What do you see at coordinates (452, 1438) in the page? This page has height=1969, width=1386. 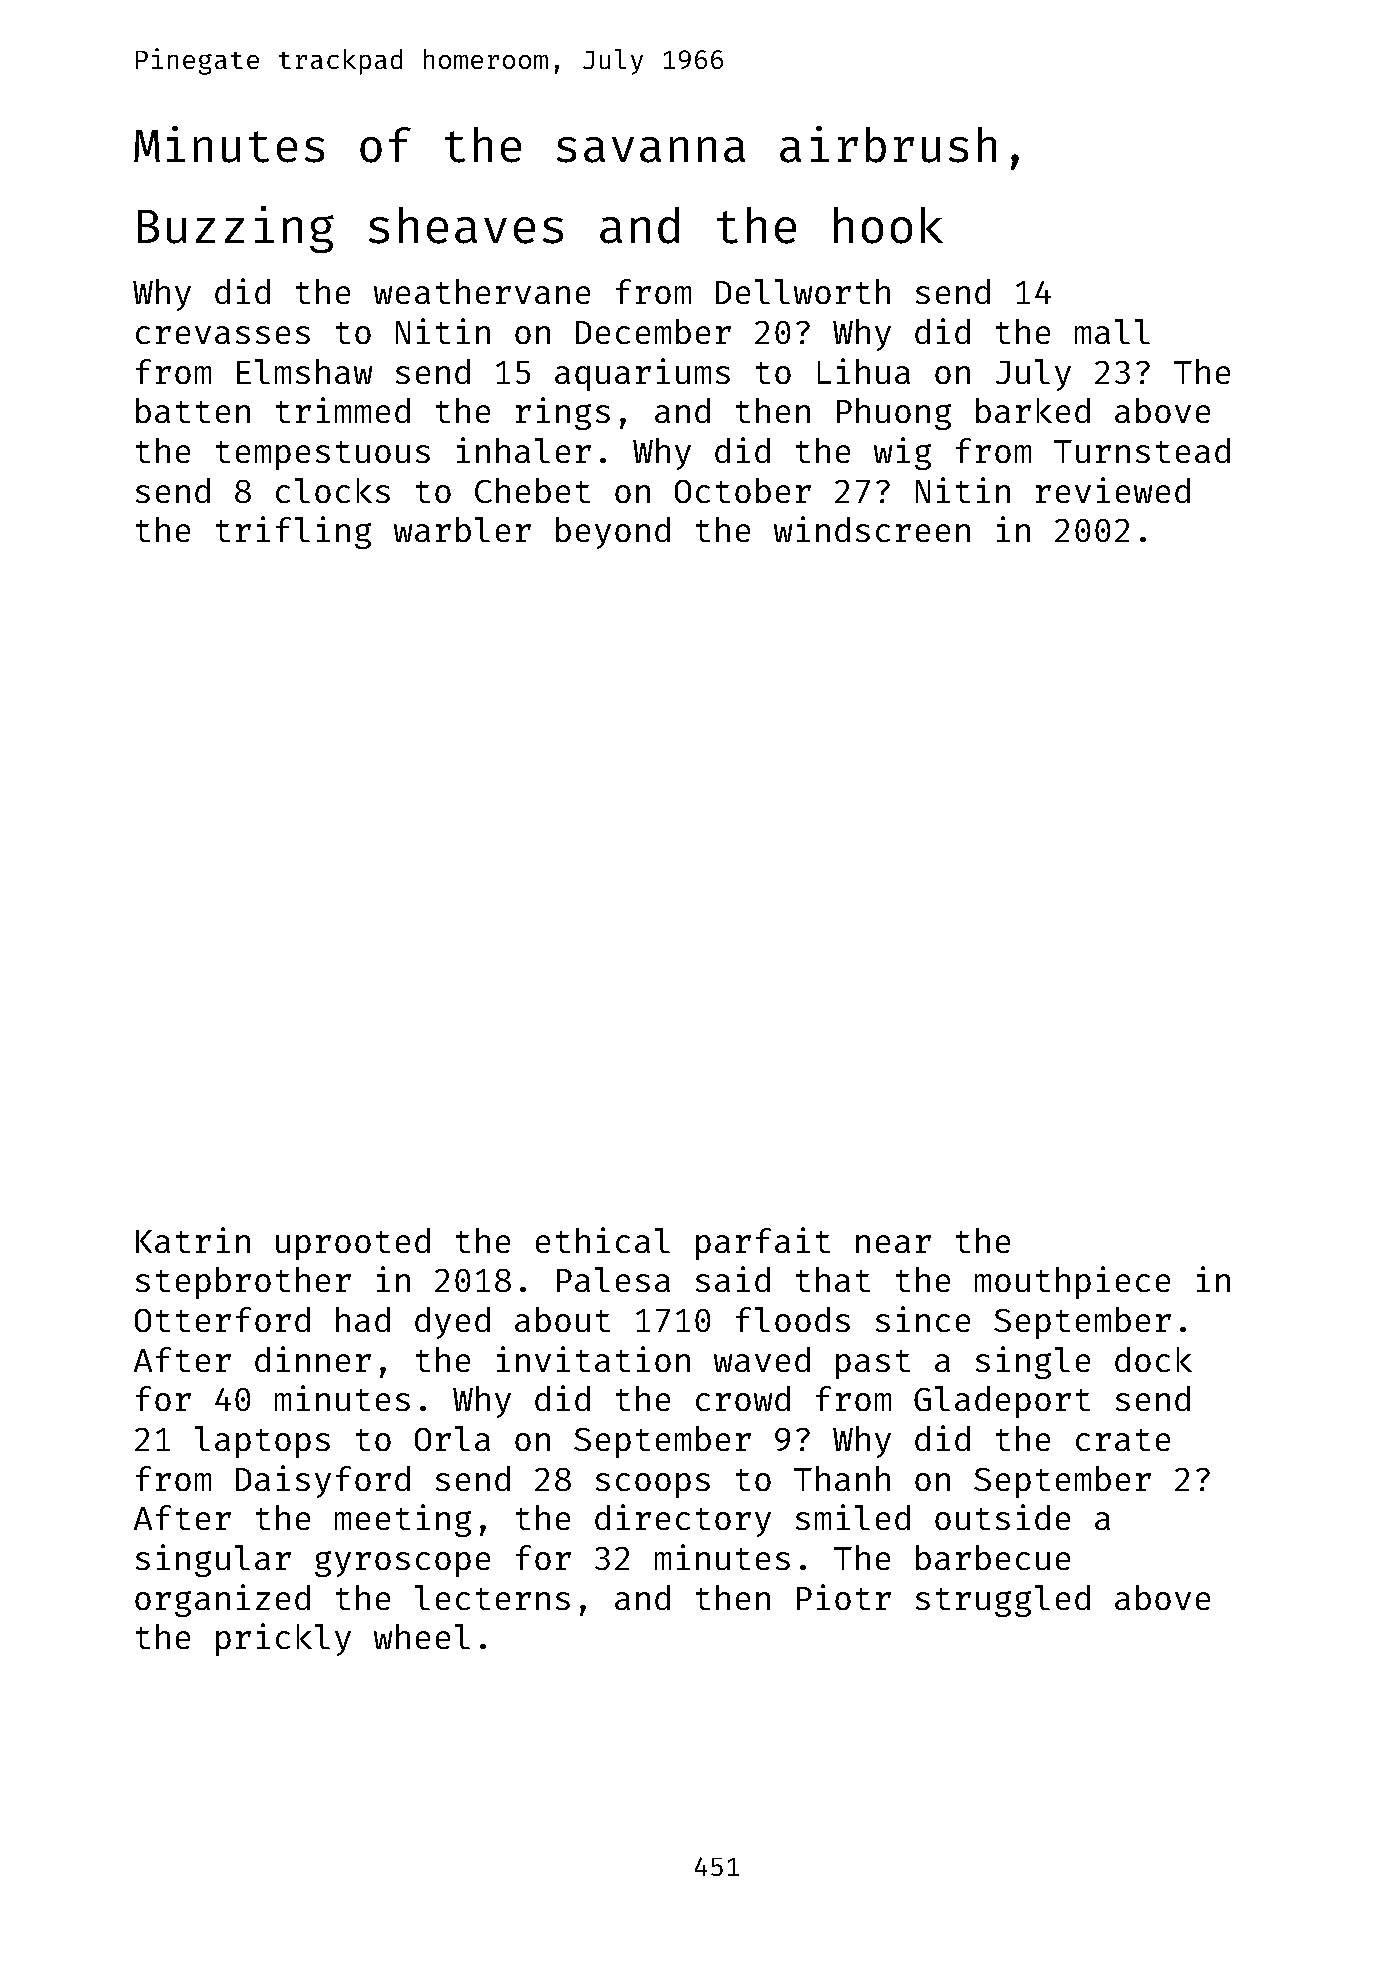 I see `Orla` at bounding box center [452, 1438].
